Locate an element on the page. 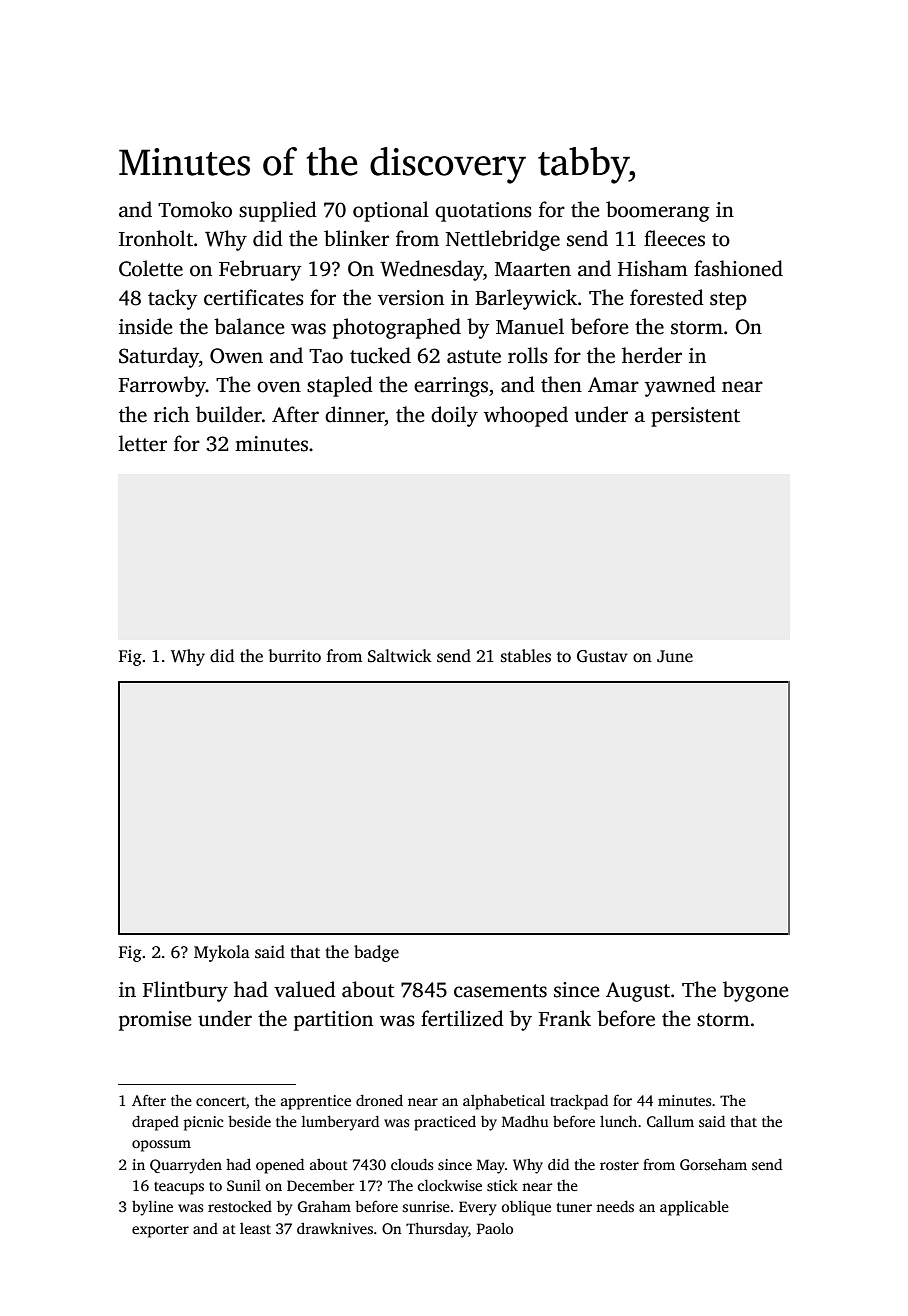  concert is located at coordinates (221, 1101).
